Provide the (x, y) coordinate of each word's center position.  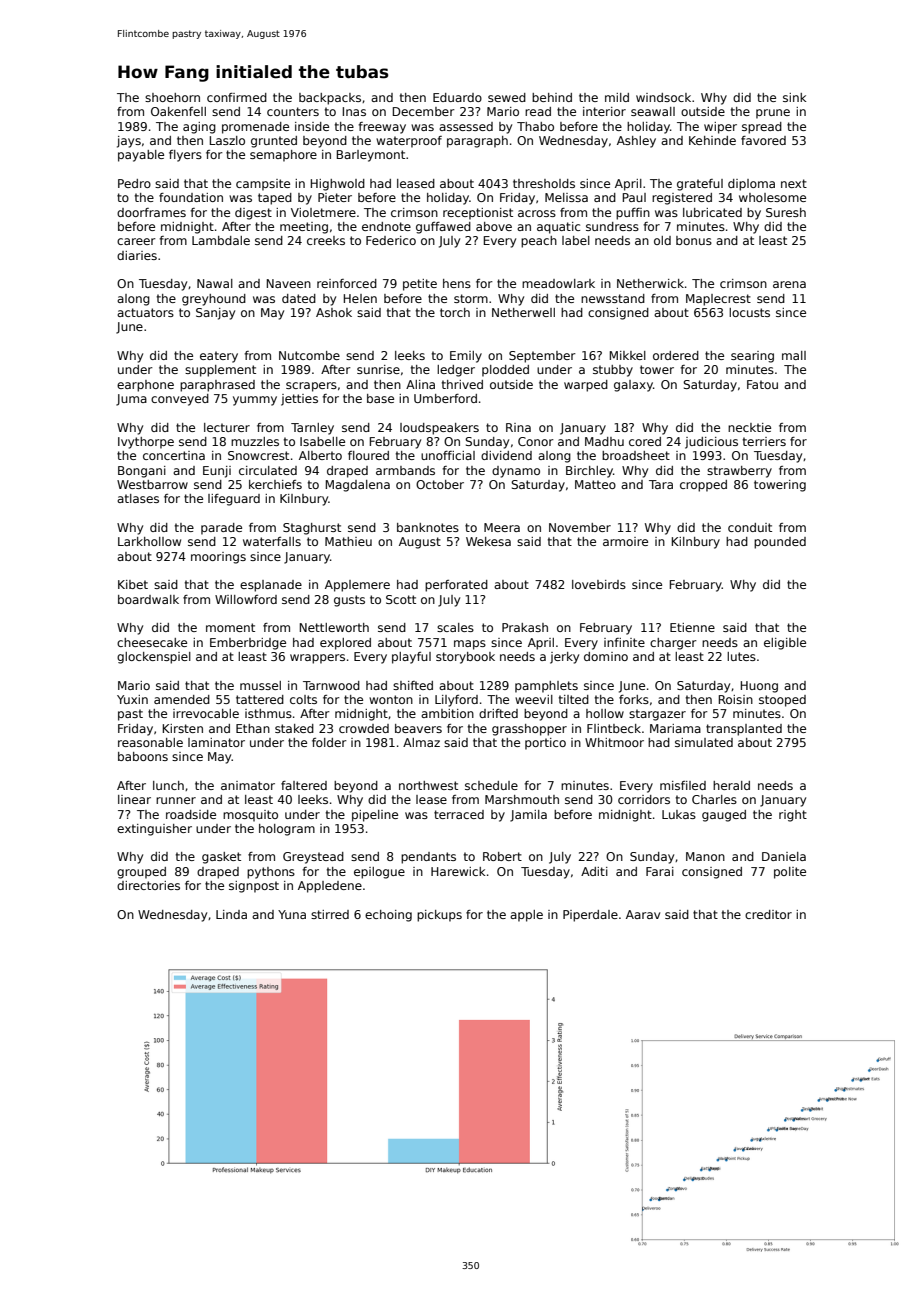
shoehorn (172, 97)
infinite (624, 642)
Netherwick (650, 283)
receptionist (478, 214)
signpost (254, 887)
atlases (138, 498)
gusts (349, 601)
